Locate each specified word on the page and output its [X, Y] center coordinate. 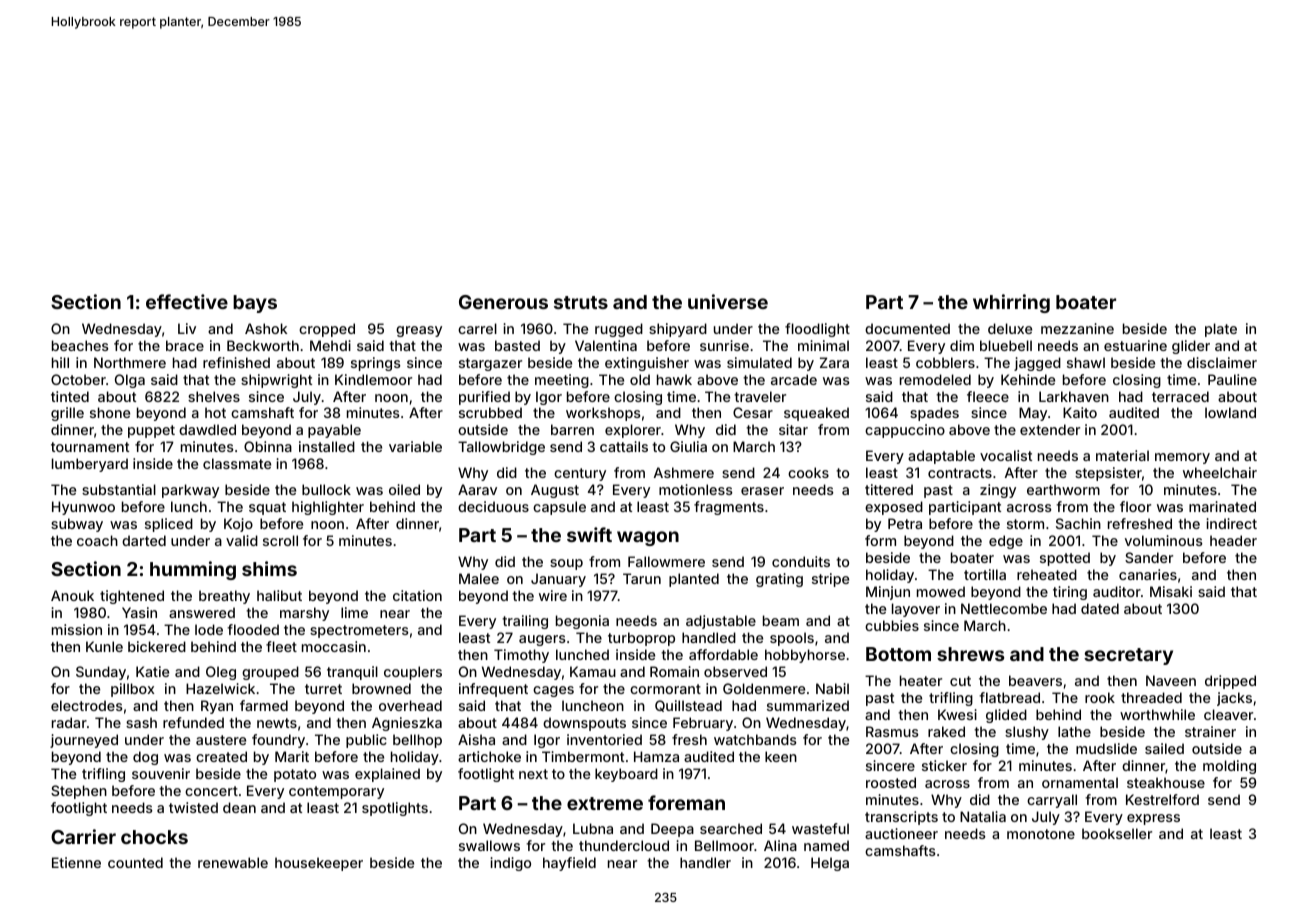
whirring [1011, 303]
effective [187, 301]
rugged [619, 330]
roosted [891, 782]
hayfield [569, 864]
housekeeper [319, 864]
